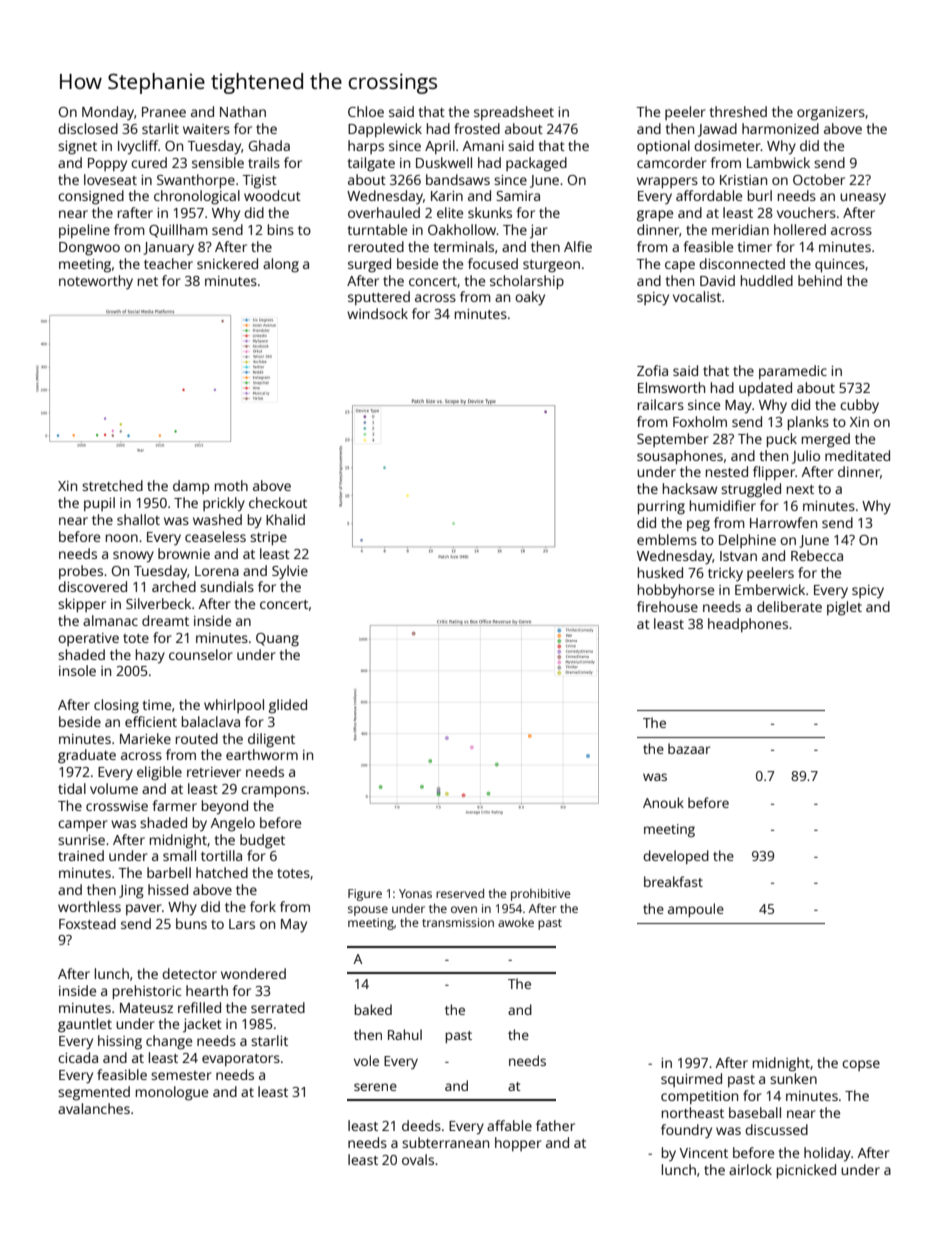 This document has height=1233, width=952. Describe the element at coordinates (262, 841) in the document. I see `budget` at that location.
